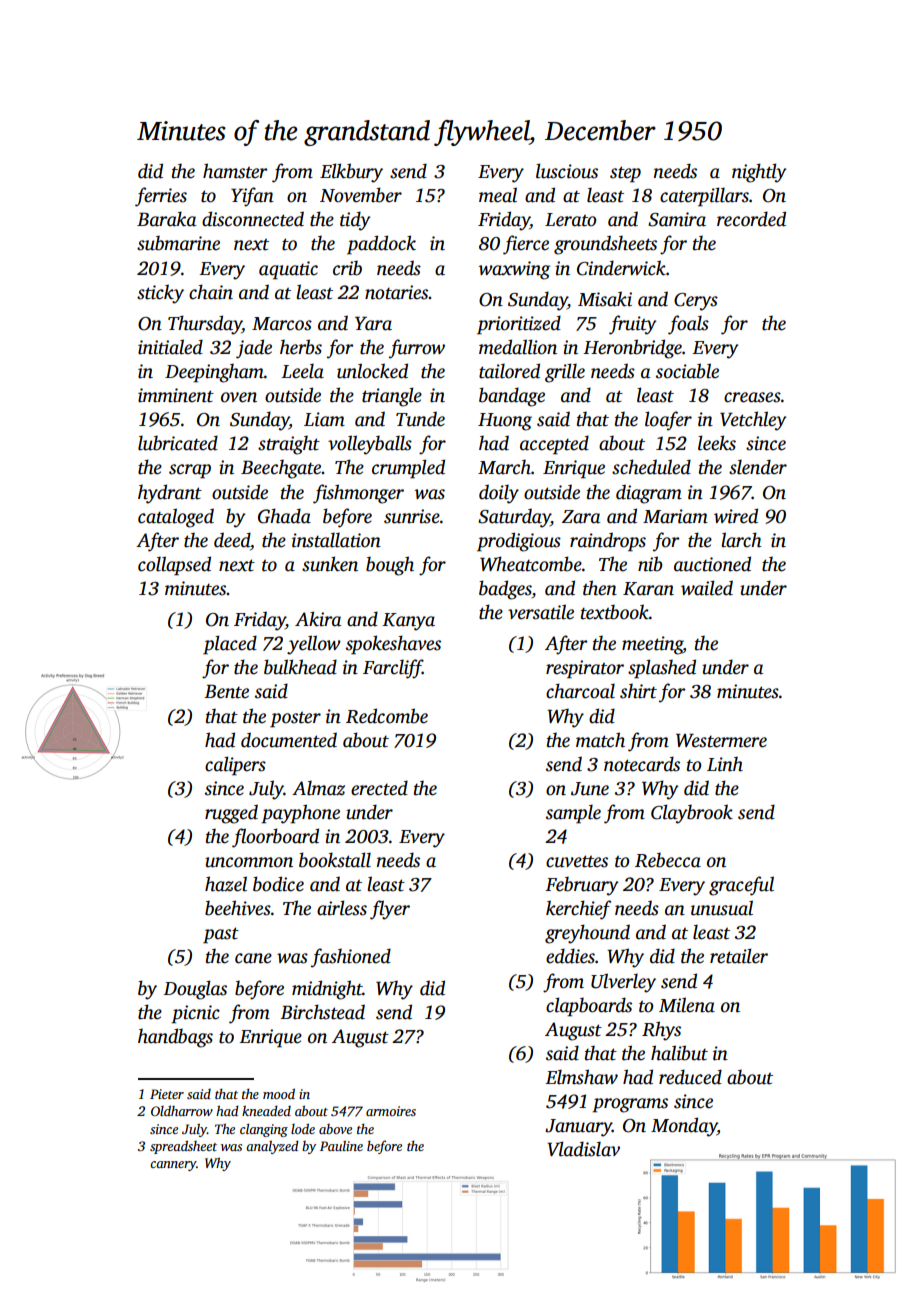  Describe the element at coordinates (505, 422) in the screenshot. I see `Huong` at that location.
